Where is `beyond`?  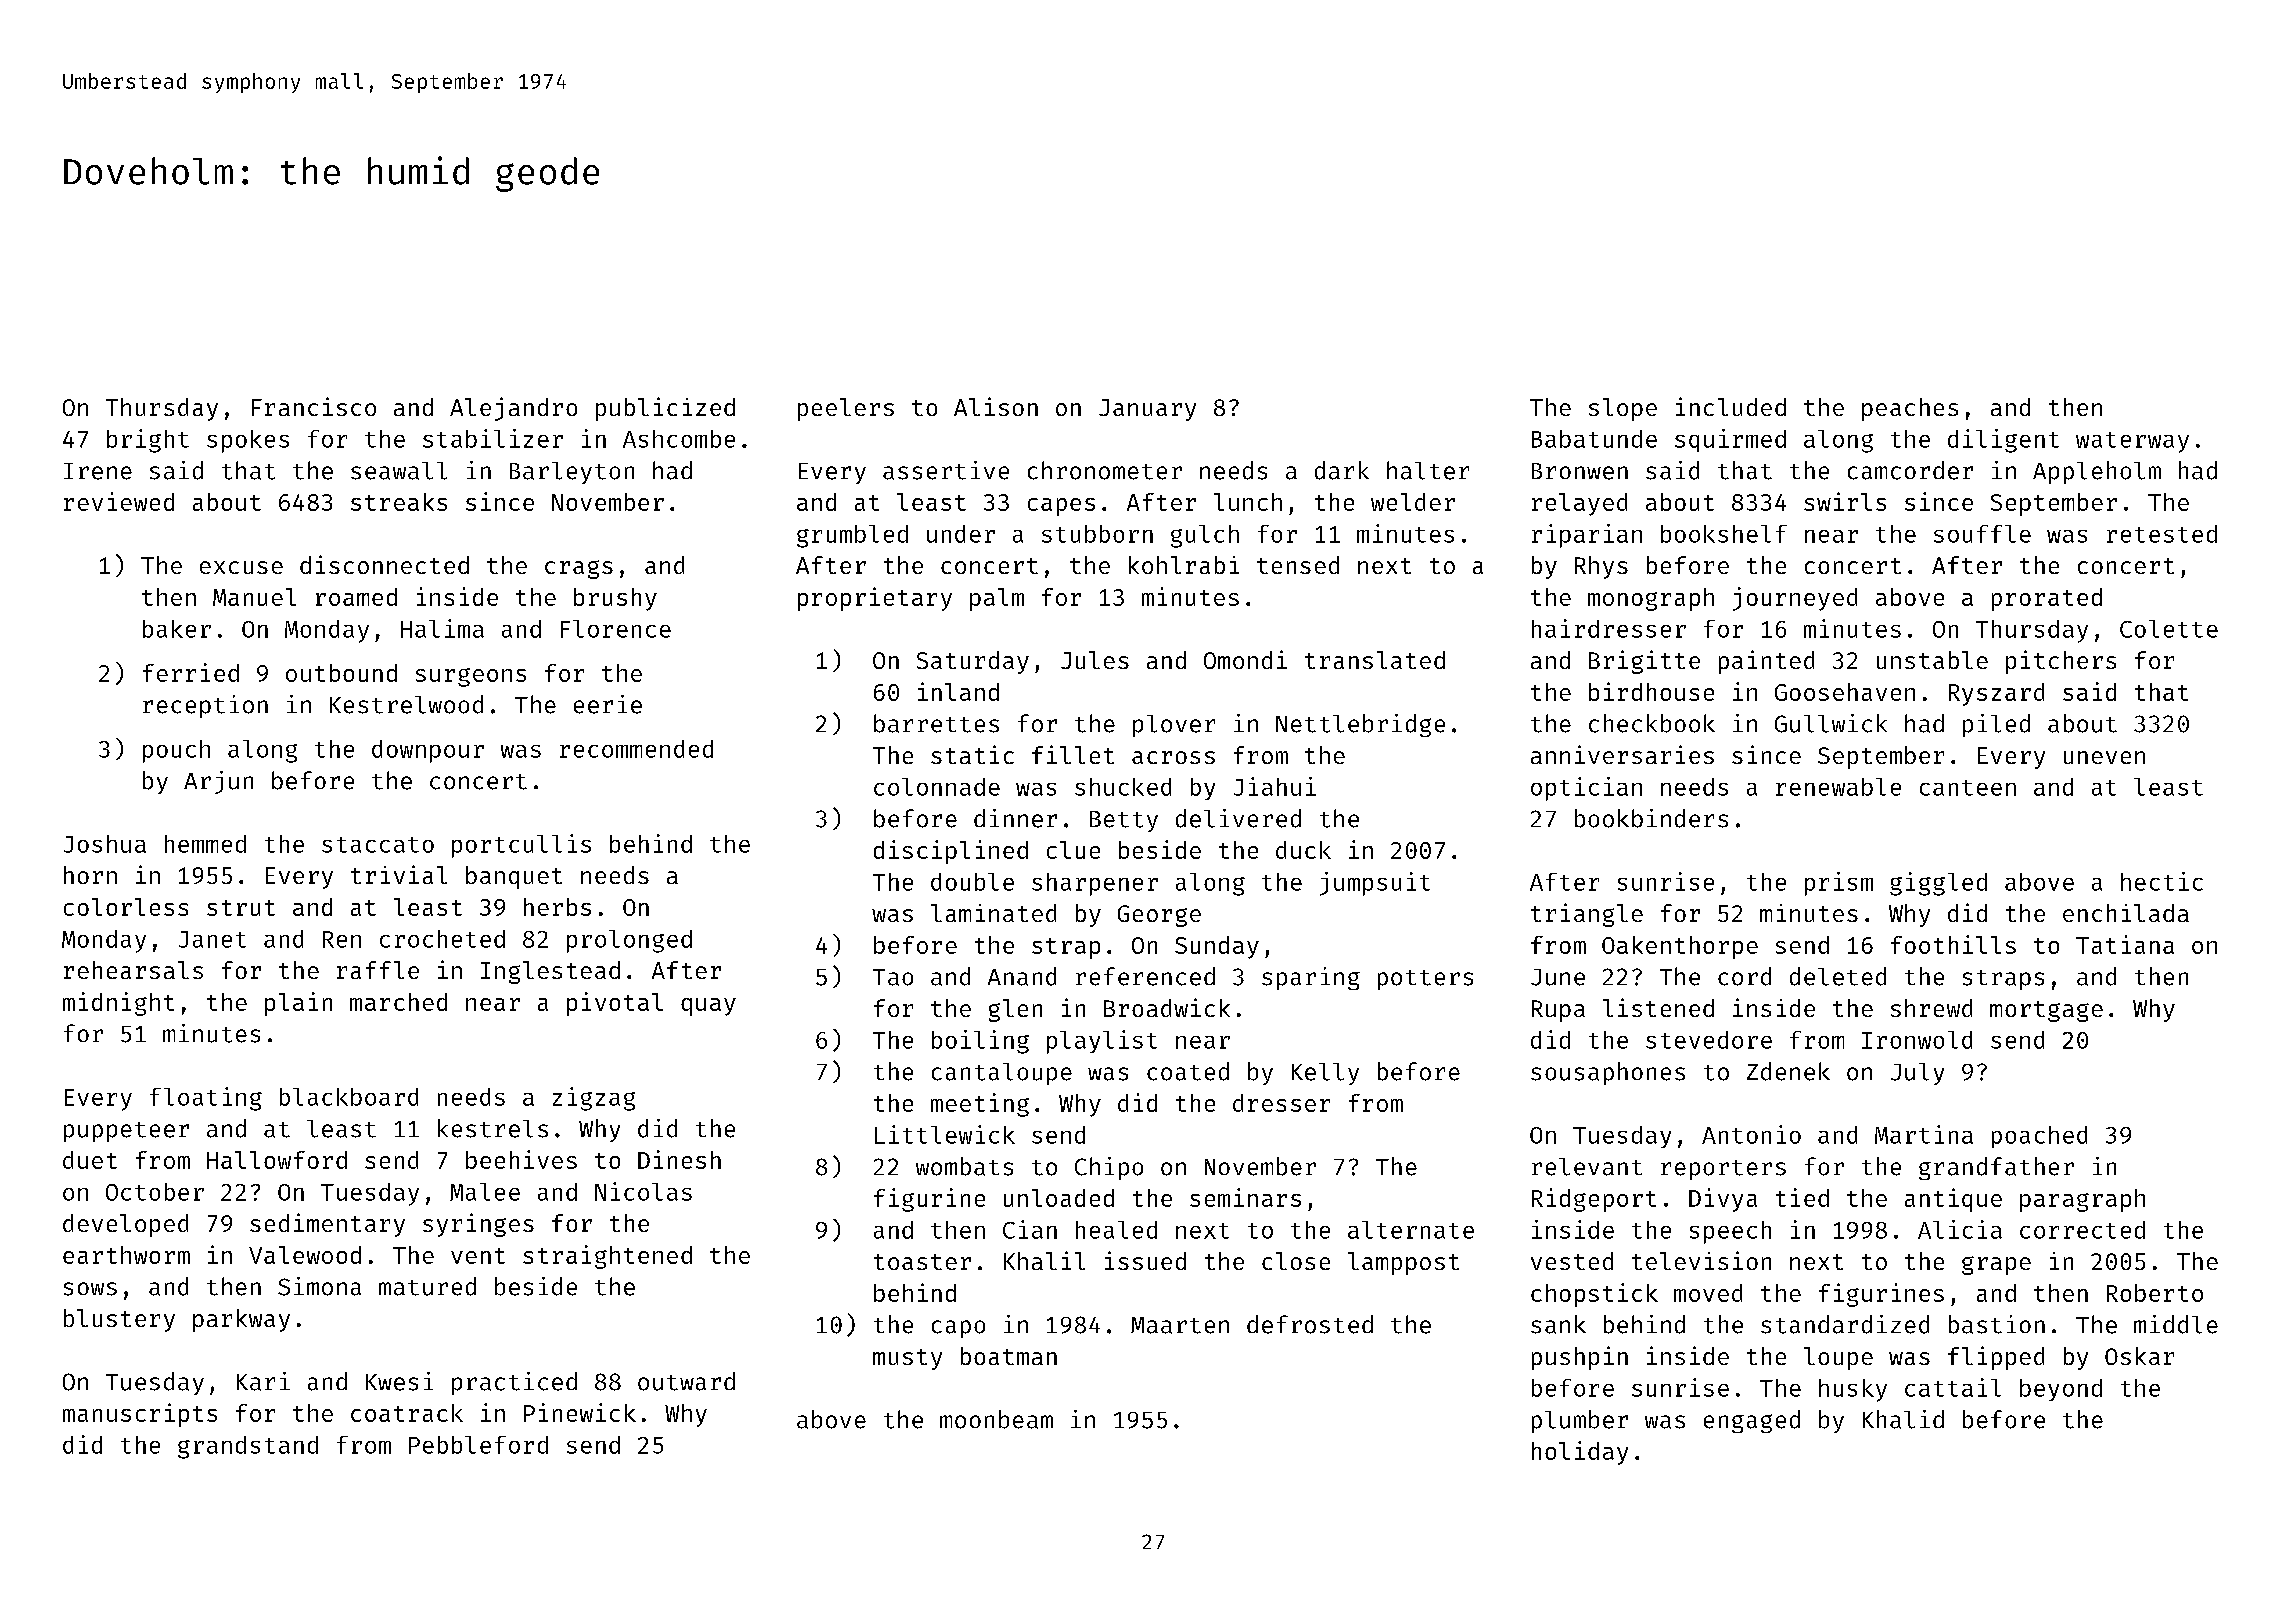 beyond is located at coordinates (2061, 1390).
